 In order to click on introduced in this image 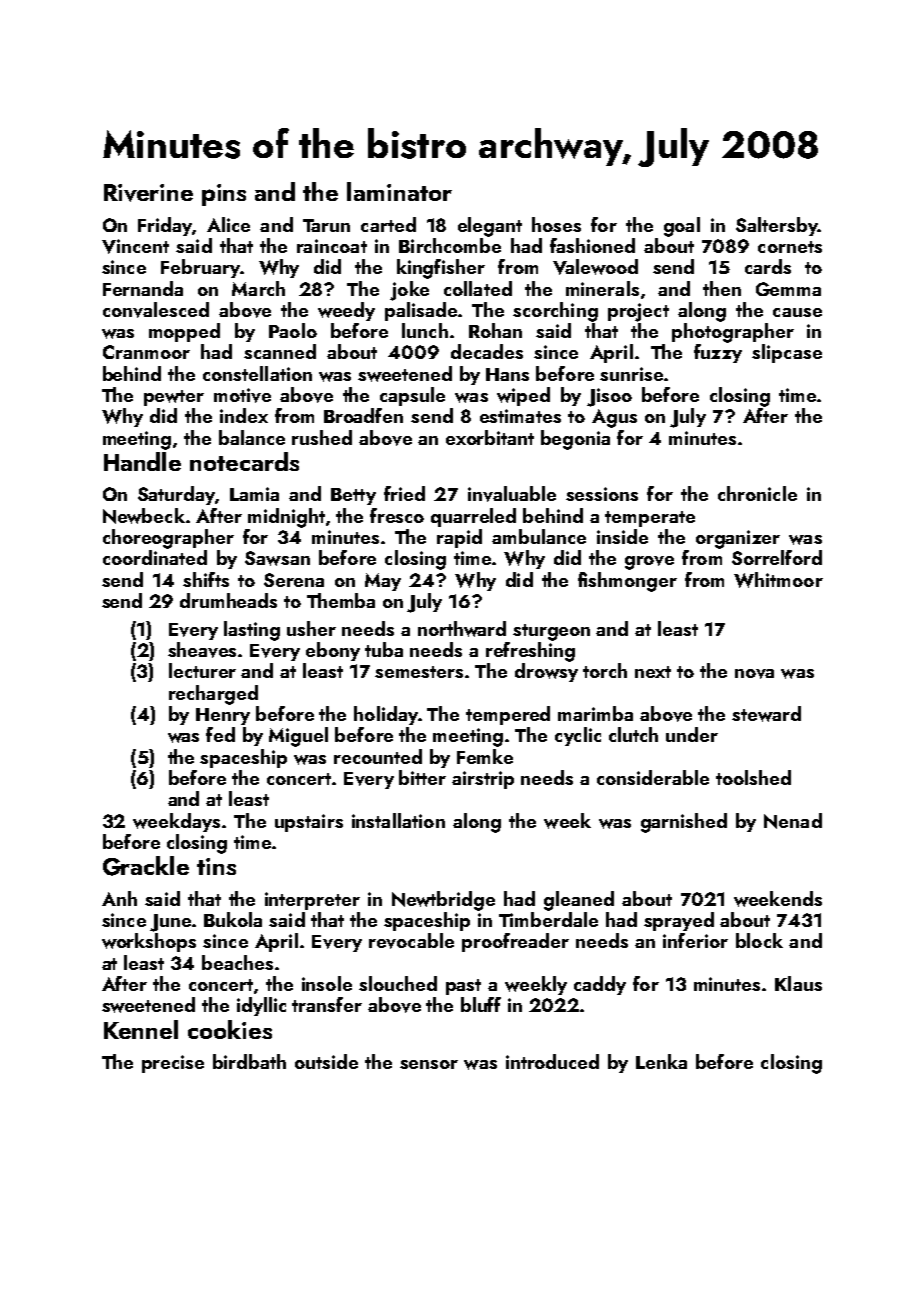, I will do `click(552, 1061)`.
